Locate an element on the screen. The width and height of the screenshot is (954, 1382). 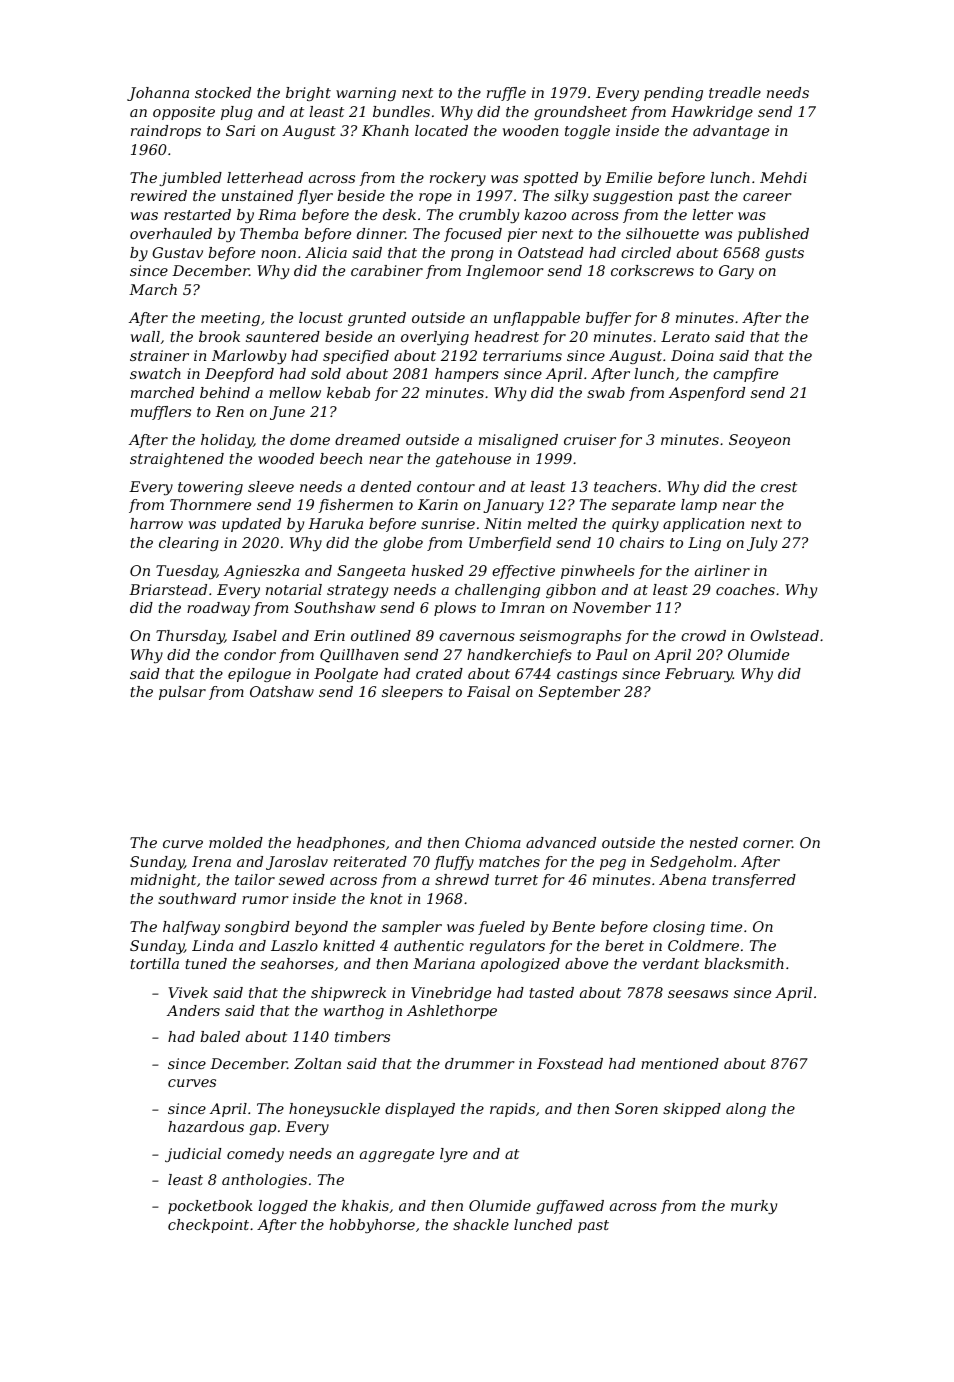
treadle is located at coordinates (735, 92).
